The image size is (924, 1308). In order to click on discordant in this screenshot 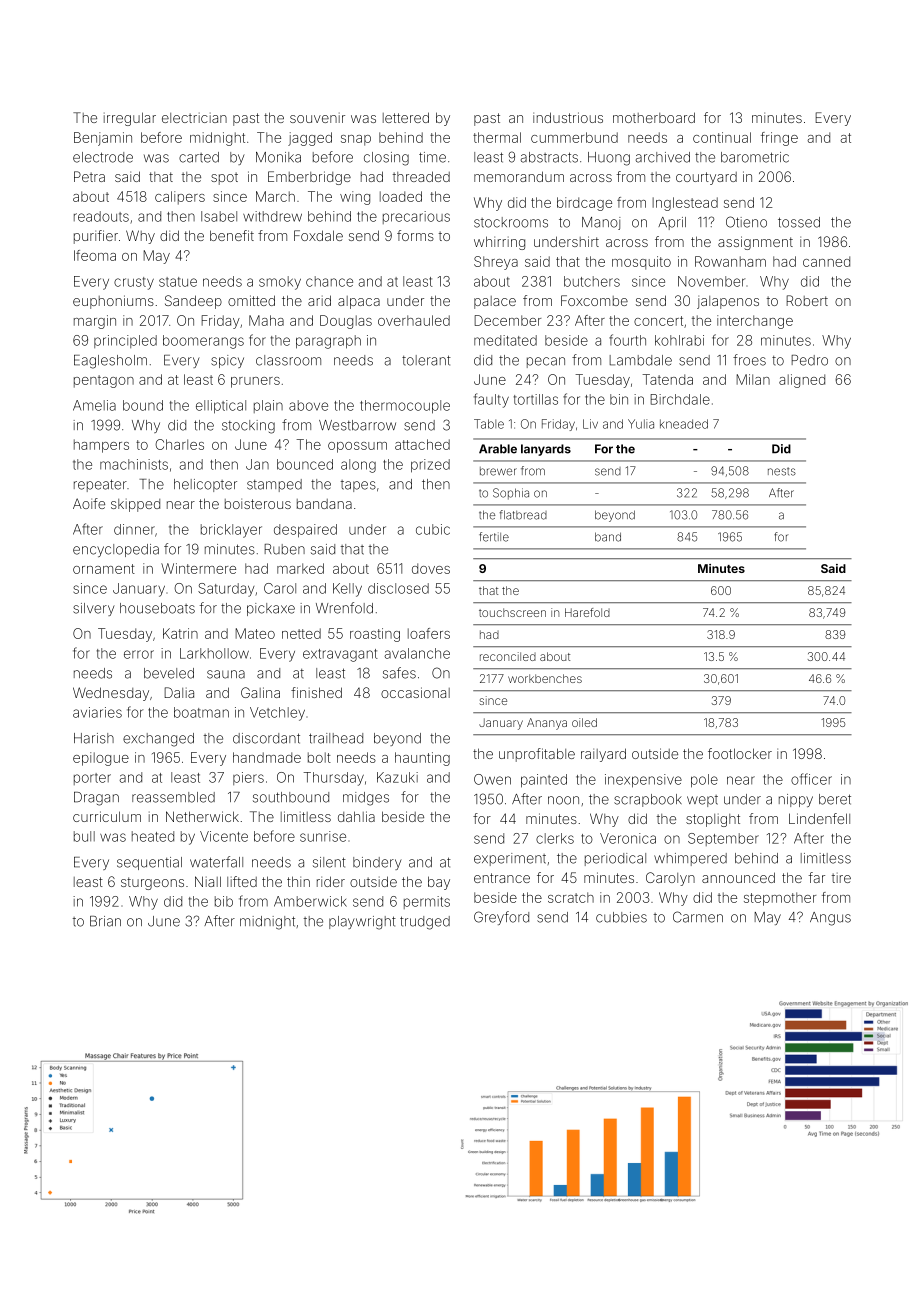, I will do `click(266, 738)`.
